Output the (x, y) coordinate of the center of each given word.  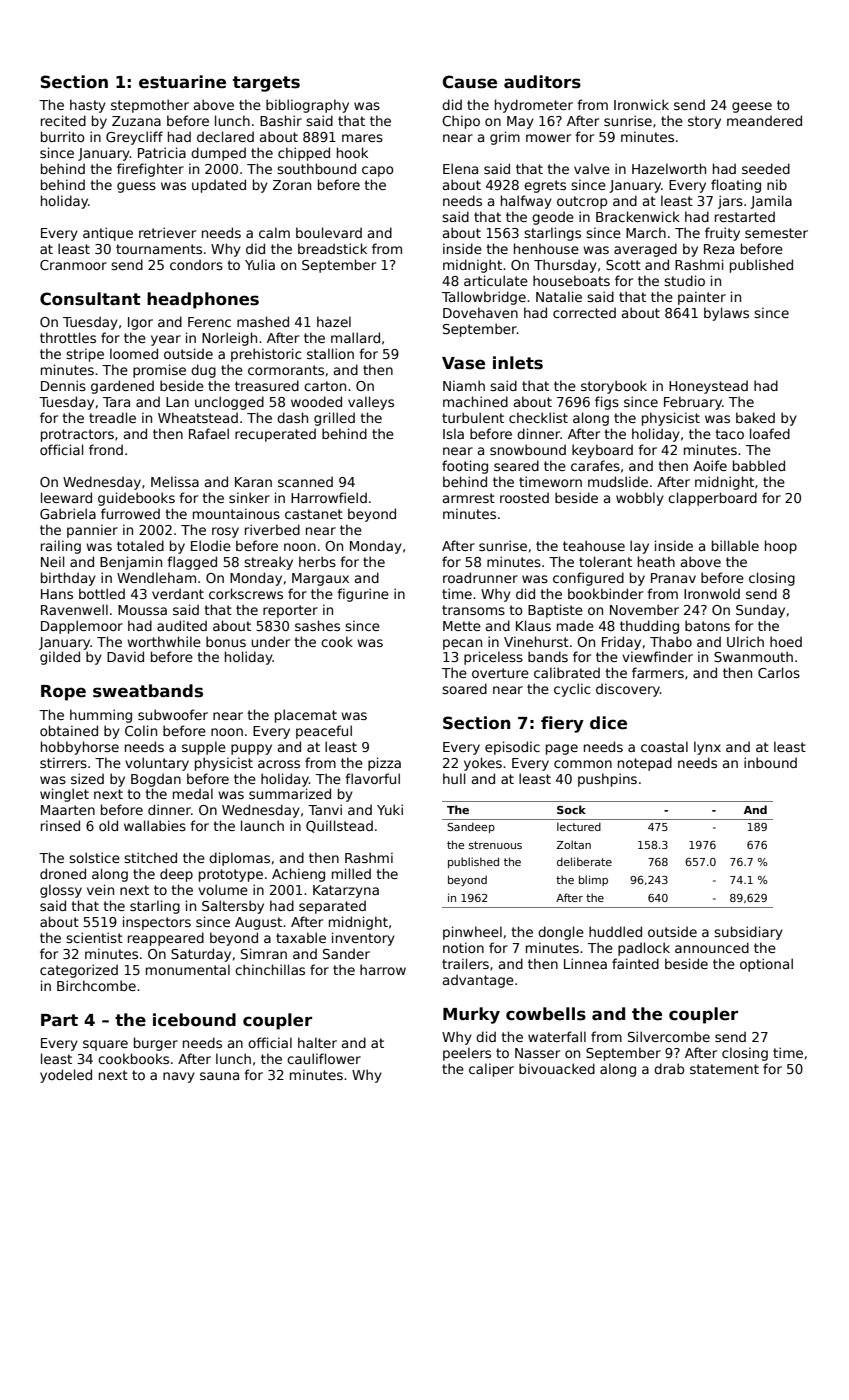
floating (736, 186)
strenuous (495, 845)
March (646, 232)
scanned (305, 481)
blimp (593, 880)
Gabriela (68, 513)
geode (553, 218)
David (125, 656)
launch (262, 825)
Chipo (461, 122)
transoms (473, 610)
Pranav (673, 578)
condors (196, 264)
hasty (88, 106)
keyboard (602, 451)
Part (59, 1020)
